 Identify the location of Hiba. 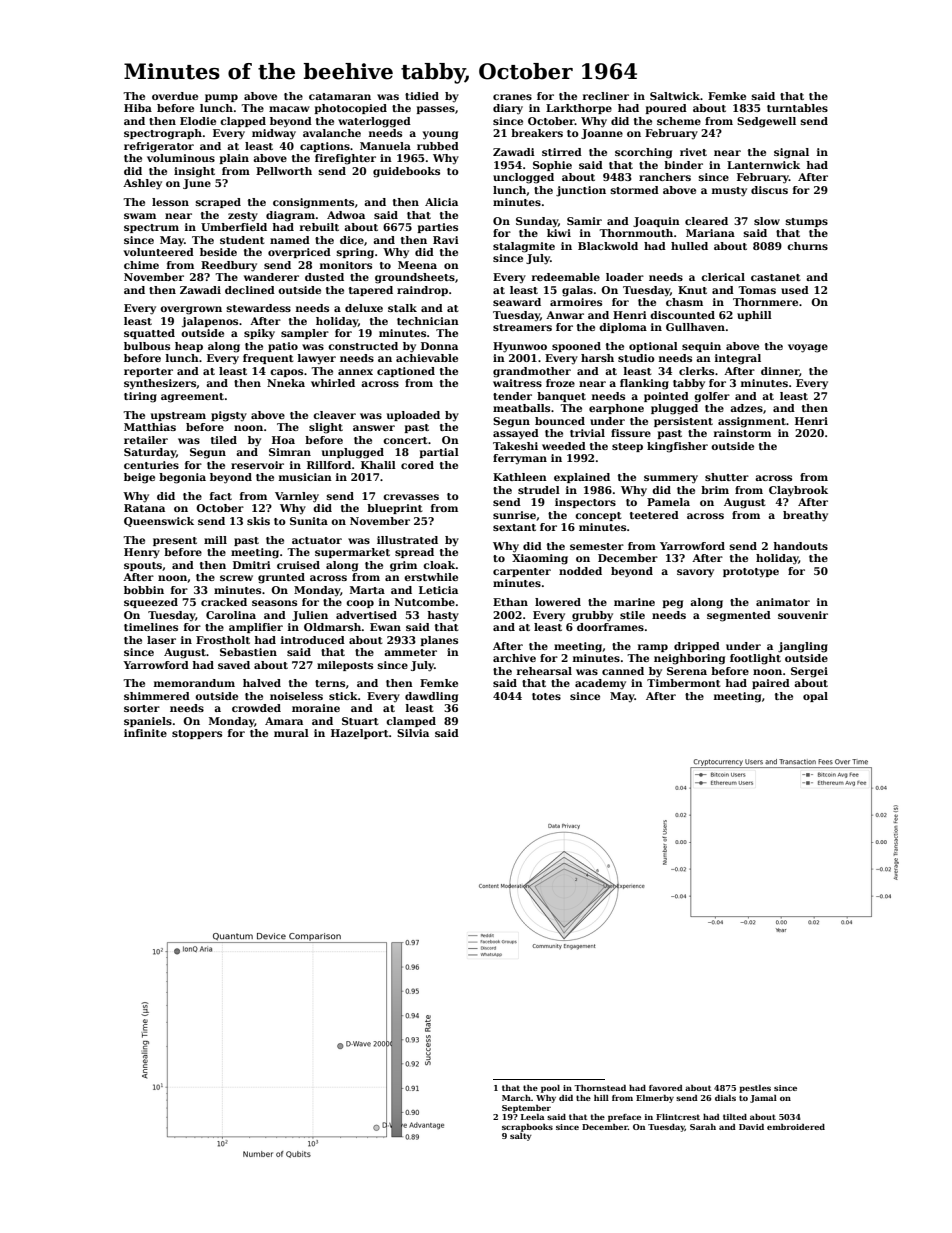
(138, 108).
